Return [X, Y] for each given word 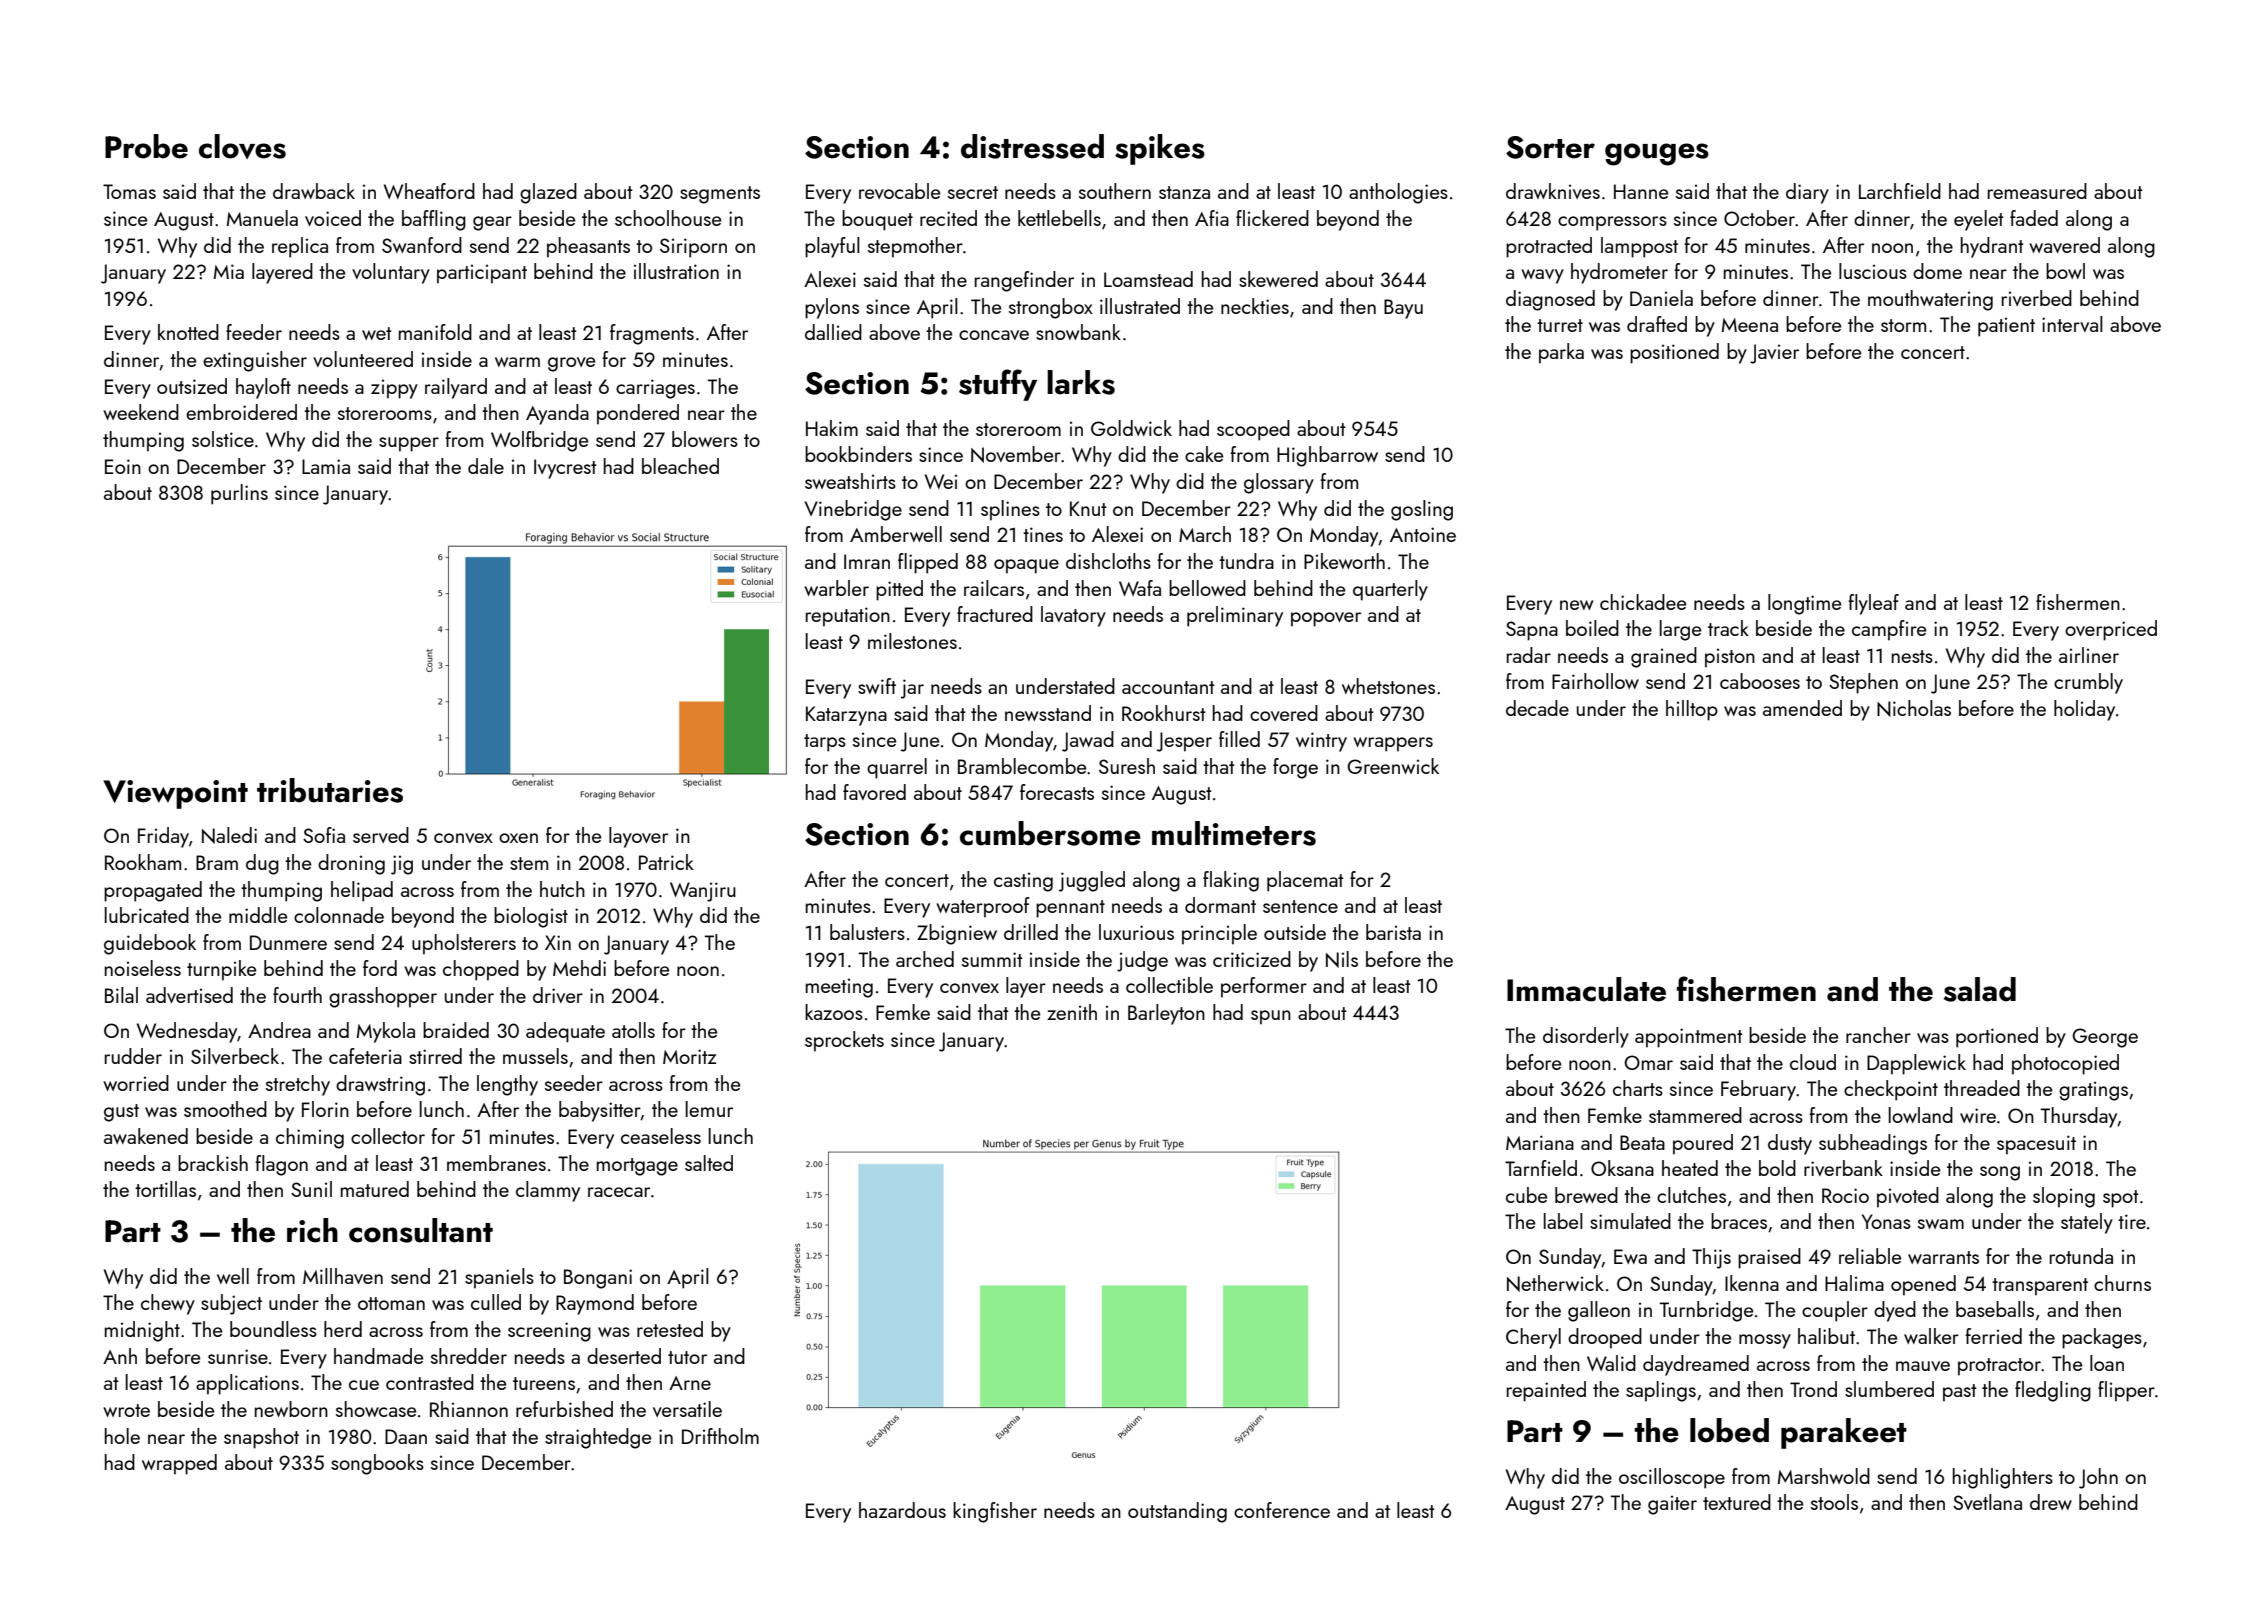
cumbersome [1050, 833]
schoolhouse [668, 218]
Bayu [1403, 309]
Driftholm [720, 1436]
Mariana [1540, 1142]
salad [1980, 989]
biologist [531, 917]
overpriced [2111, 630]
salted [709, 1163]
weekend [141, 412]
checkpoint [1891, 1090]
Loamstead [1148, 279]
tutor [687, 1357]
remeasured [2037, 191]
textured [1737, 1502]
